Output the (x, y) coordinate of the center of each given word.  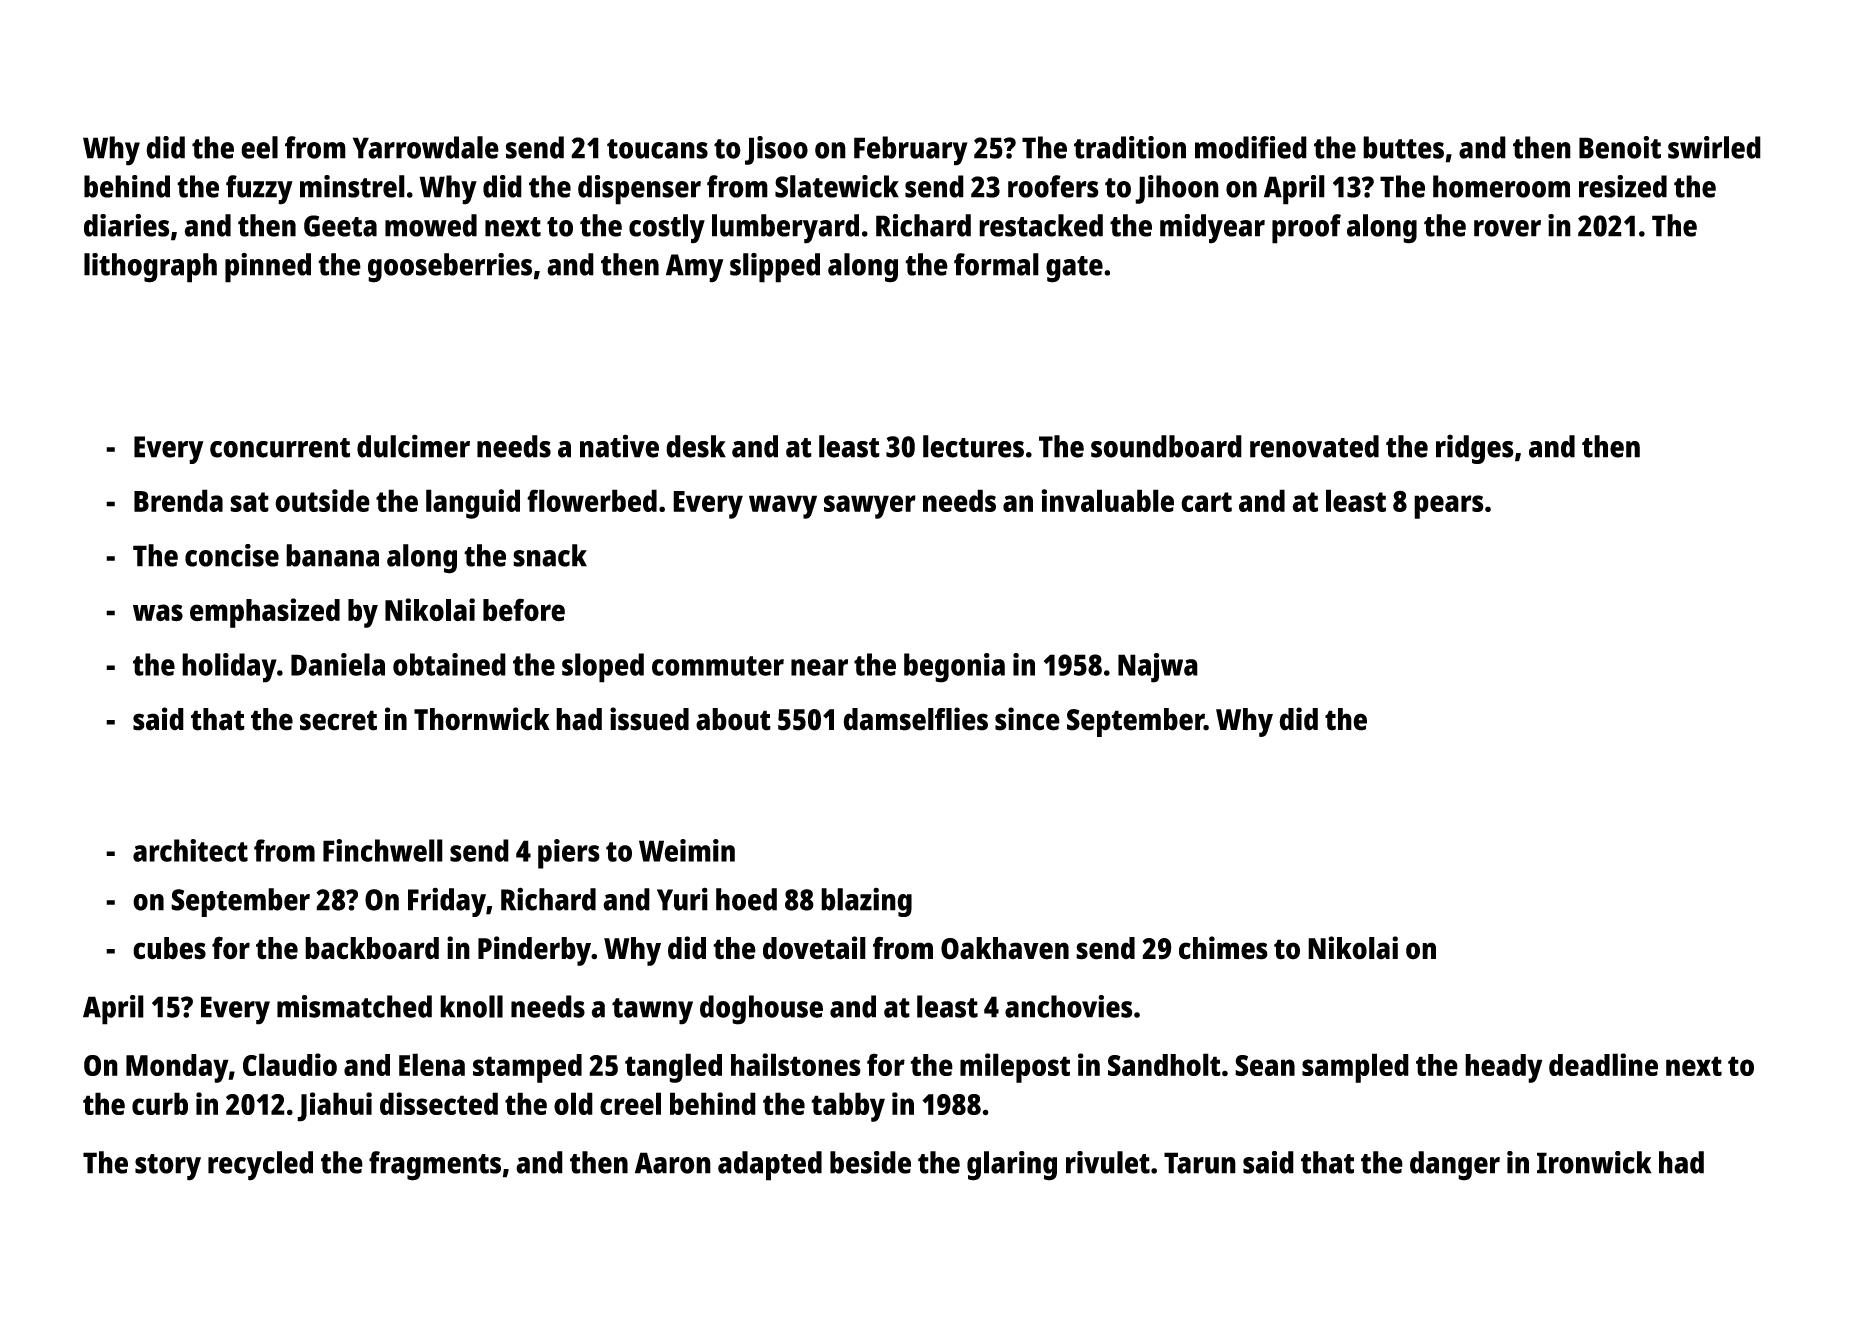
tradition (1130, 147)
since (1027, 719)
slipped (775, 268)
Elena (432, 1064)
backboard (372, 948)
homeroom (1501, 186)
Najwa (1158, 668)
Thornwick (482, 719)
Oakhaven (1005, 948)
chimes (1223, 948)
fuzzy (259, 190)
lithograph (150, 268)
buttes (1403, 147)
